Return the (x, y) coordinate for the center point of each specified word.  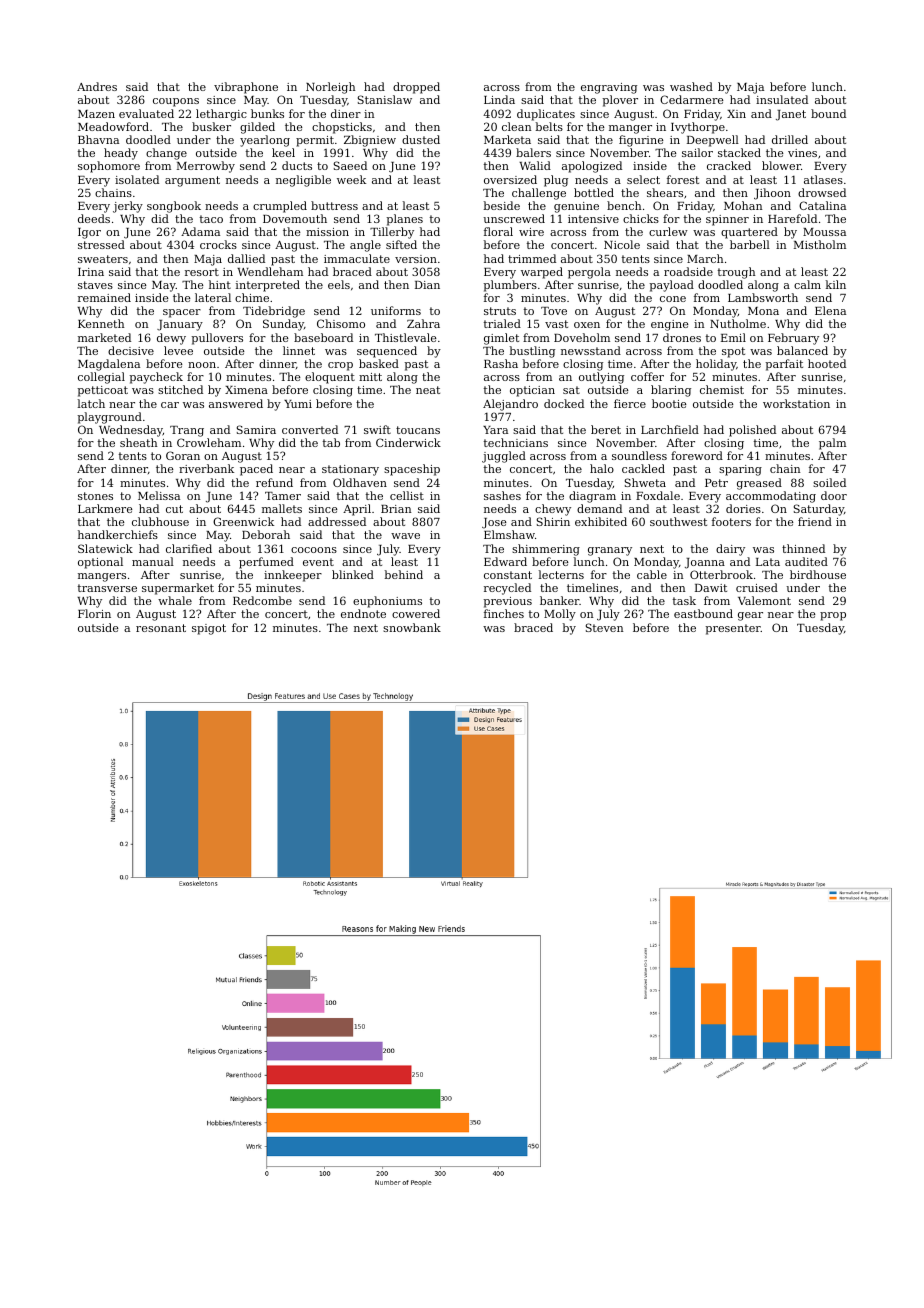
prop (833, 616)
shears (665, 192)
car (170, 405)
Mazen (96, 114)
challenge (539, 194)
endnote (363, 613)
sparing (740, 470)
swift (377, 429)
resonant (161, 628)
